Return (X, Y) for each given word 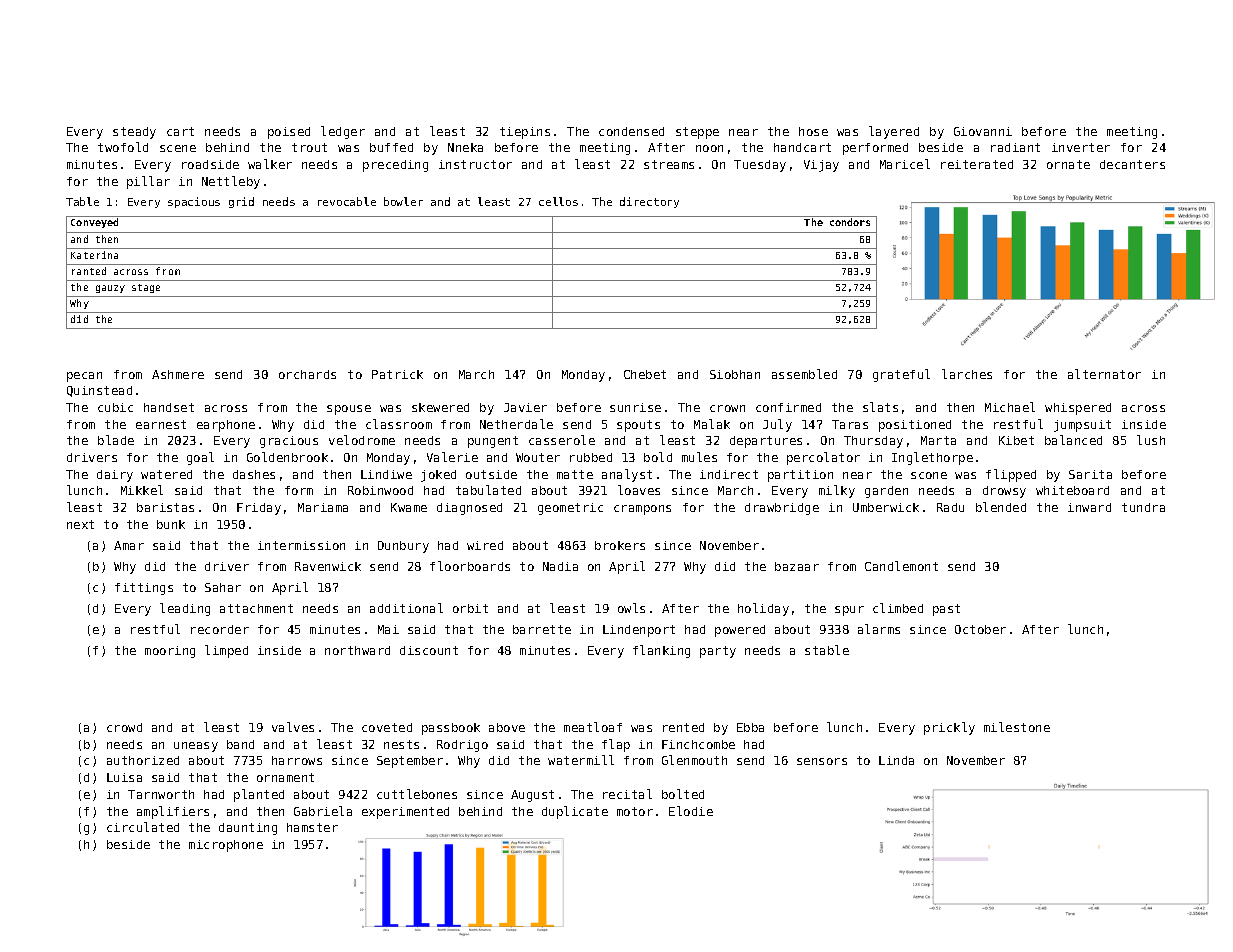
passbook (451, 729)
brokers (620, 545)
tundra (1143, 507)
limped (226, 651)
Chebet (645, 374)
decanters (1132, 164)
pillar (148, 182)
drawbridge (782, 509)
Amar (129, 545)
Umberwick (886, 507)
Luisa (124, 777)
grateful (901, 375)
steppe (697, 133)
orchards (307, 374)
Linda (896, 760)
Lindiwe (386, 474)
